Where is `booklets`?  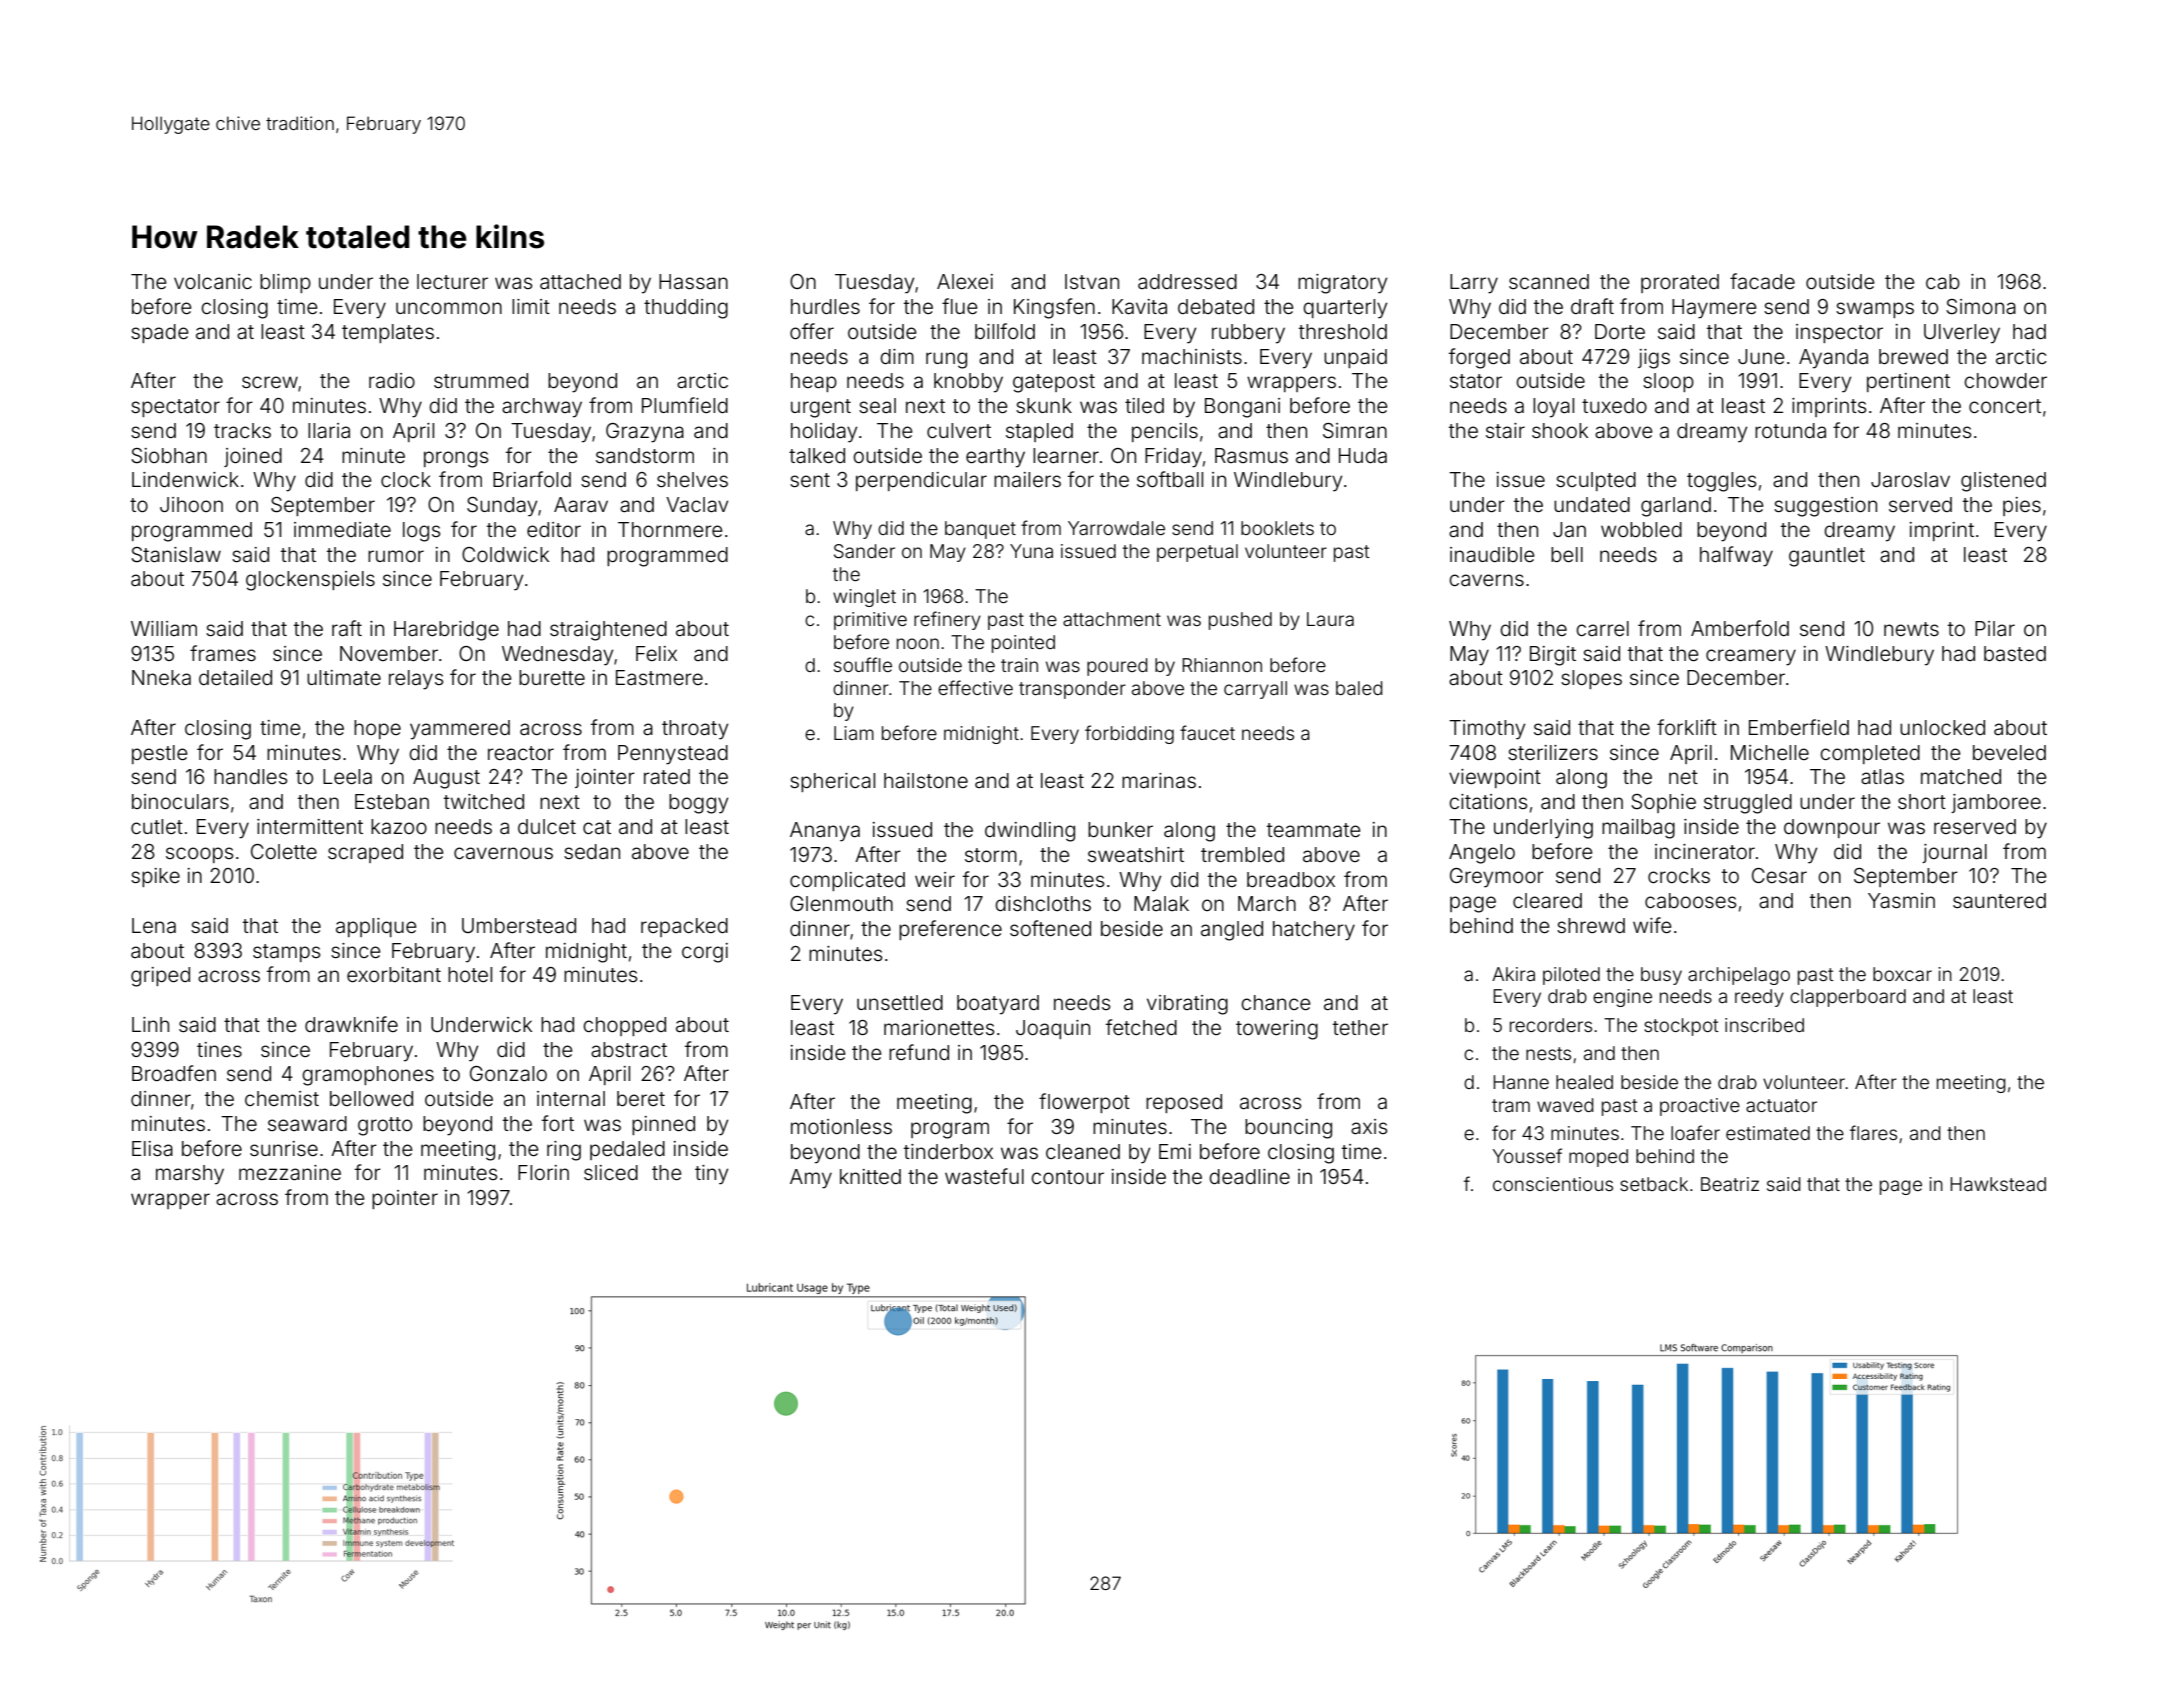 booklets is located at coordinates (1277, 528).
